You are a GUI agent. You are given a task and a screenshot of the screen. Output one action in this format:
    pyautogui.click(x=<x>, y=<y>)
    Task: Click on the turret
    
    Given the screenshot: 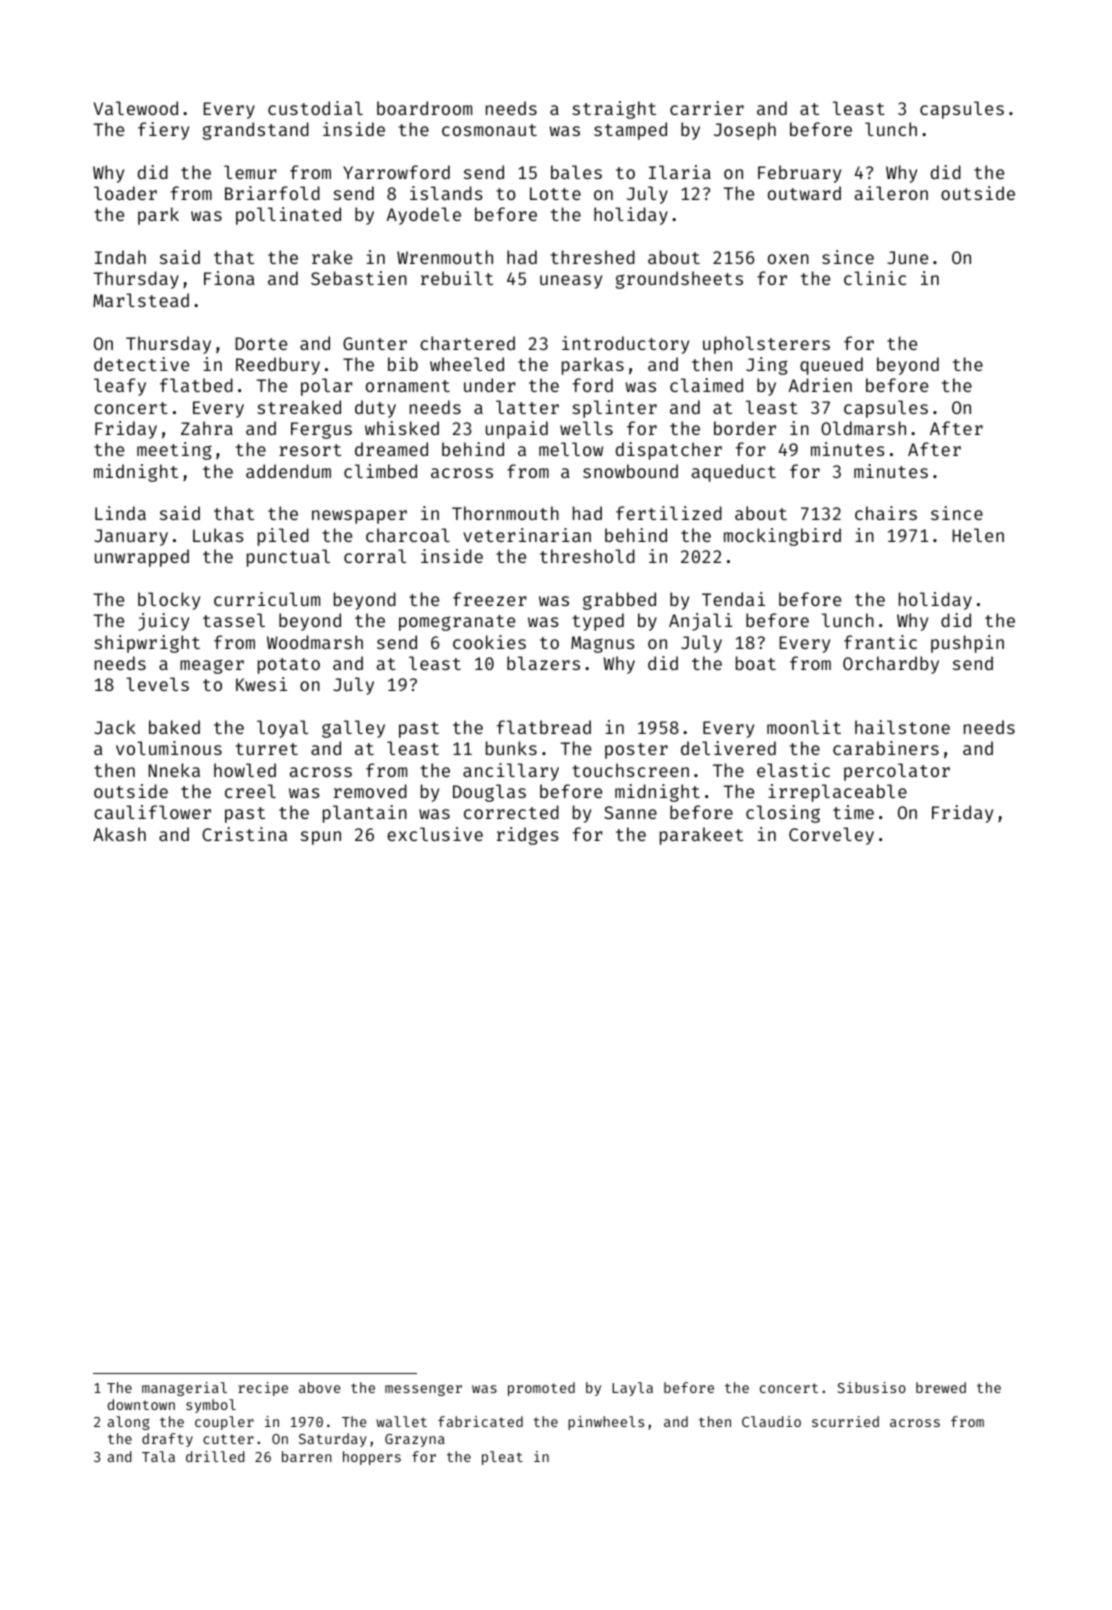 What is the action you would take?
    pyautogui.click(x=267, y=749)
